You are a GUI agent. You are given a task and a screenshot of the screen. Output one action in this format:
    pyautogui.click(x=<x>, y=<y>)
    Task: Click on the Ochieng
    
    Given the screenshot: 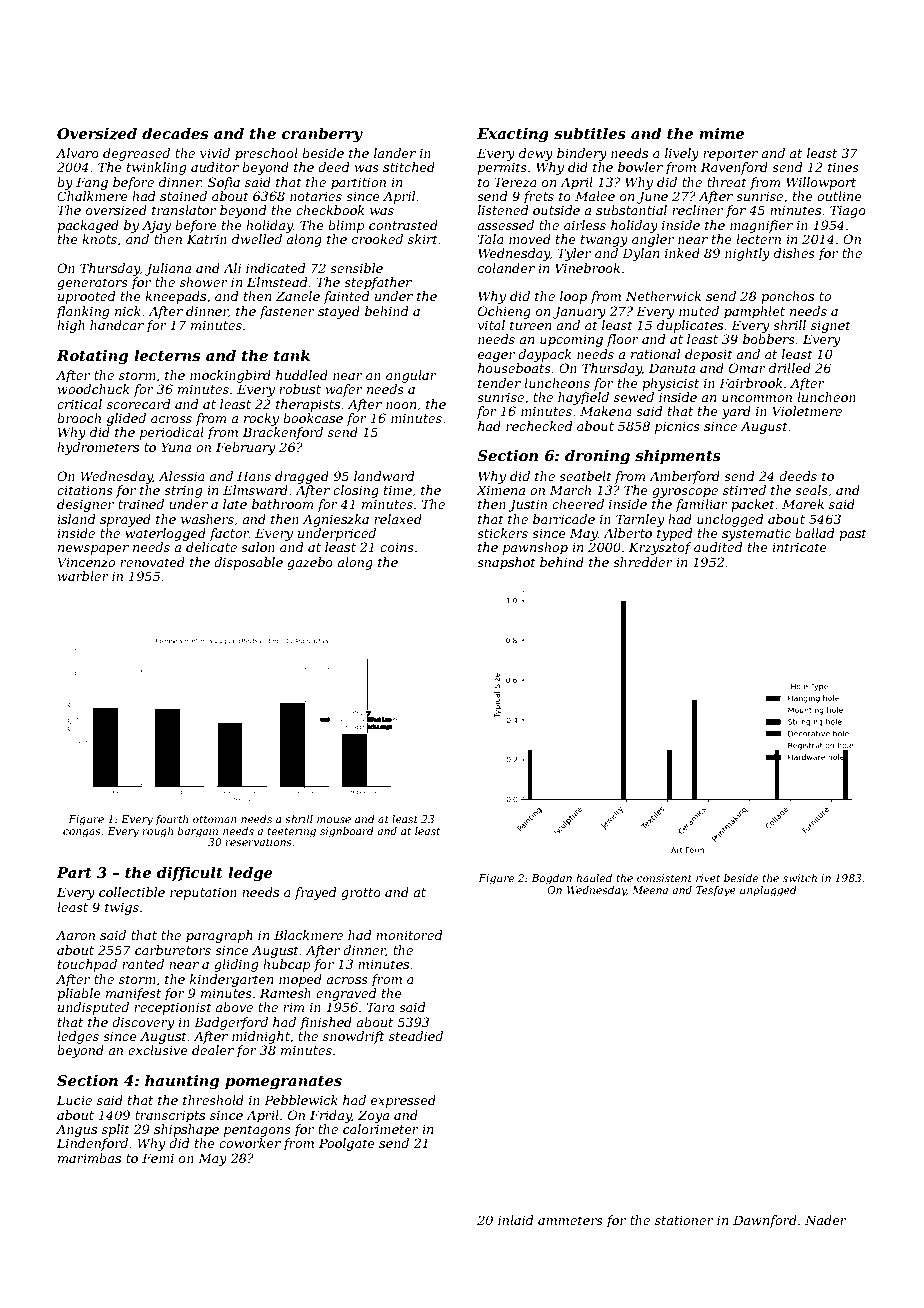 What is the action you would take?
    pyautogui.click(x=504, y=312)
